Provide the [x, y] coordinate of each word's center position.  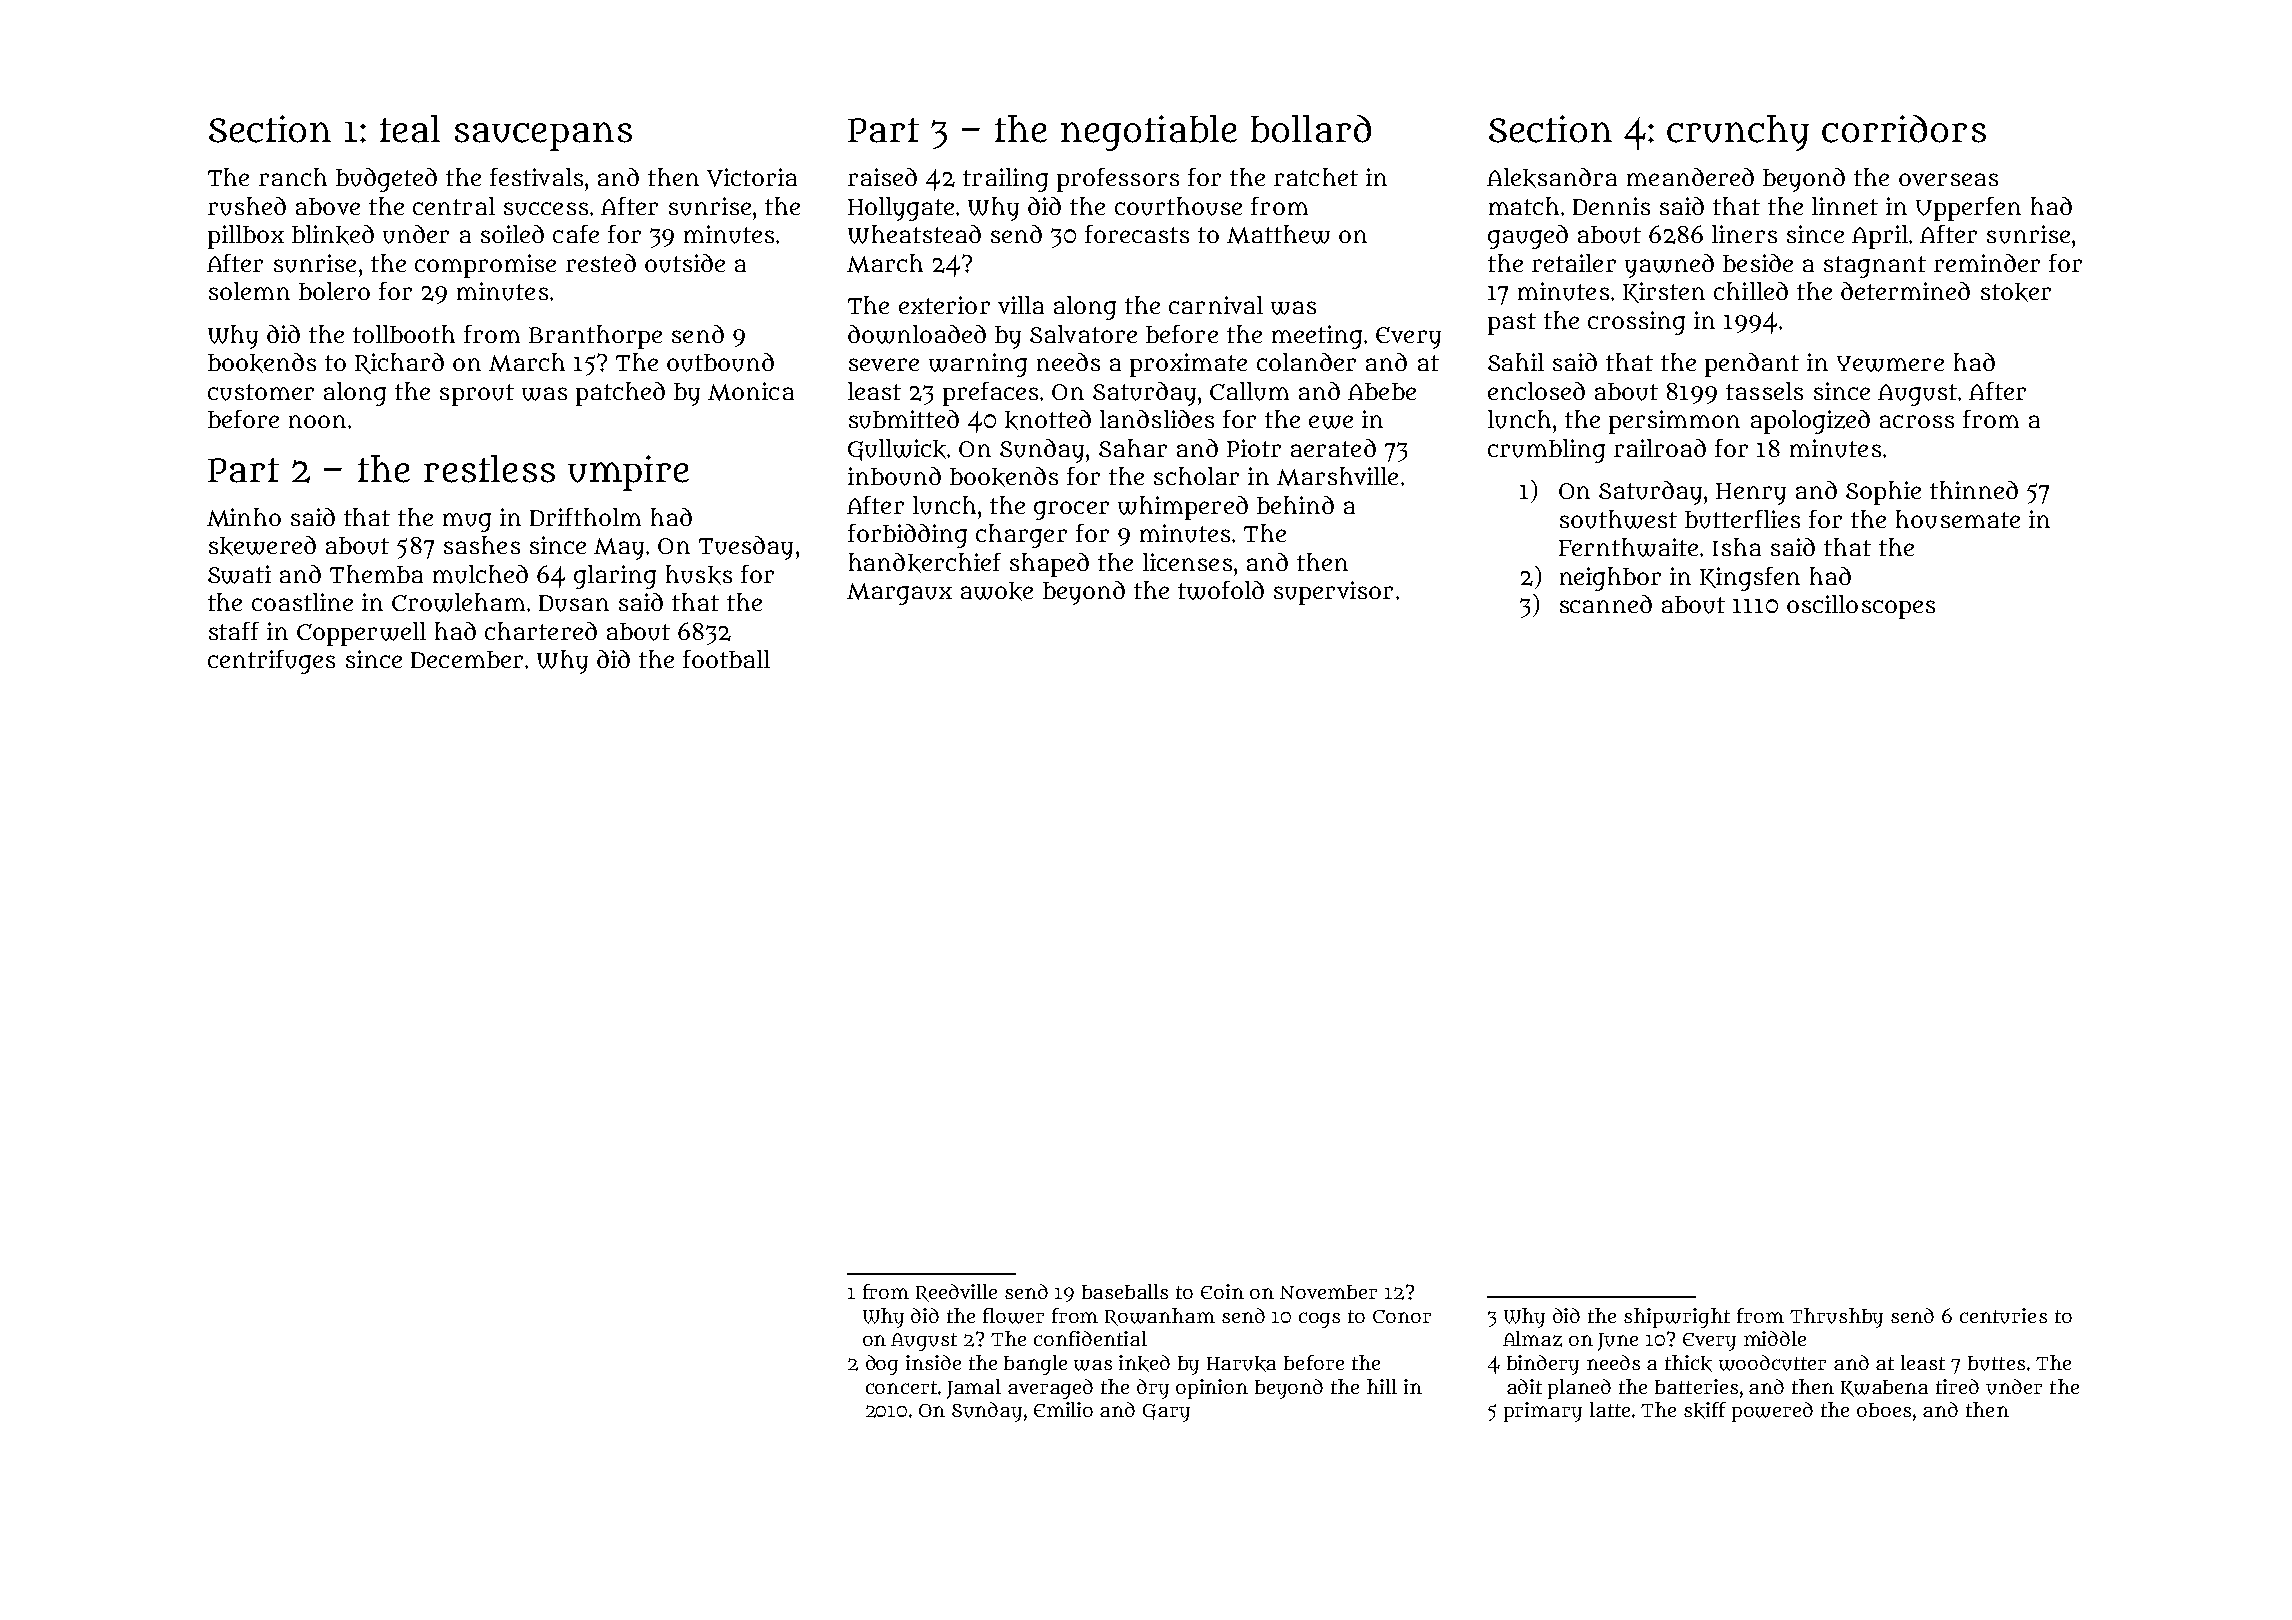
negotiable [1149, 133]
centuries [2003, 1316]
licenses [1187, 562]
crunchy [1738, 133]
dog [882, 1365]
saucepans [543, 136]
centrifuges [271, 662]
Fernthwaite [1628, 547]
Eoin [1222, 1291]
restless [489, 469]
